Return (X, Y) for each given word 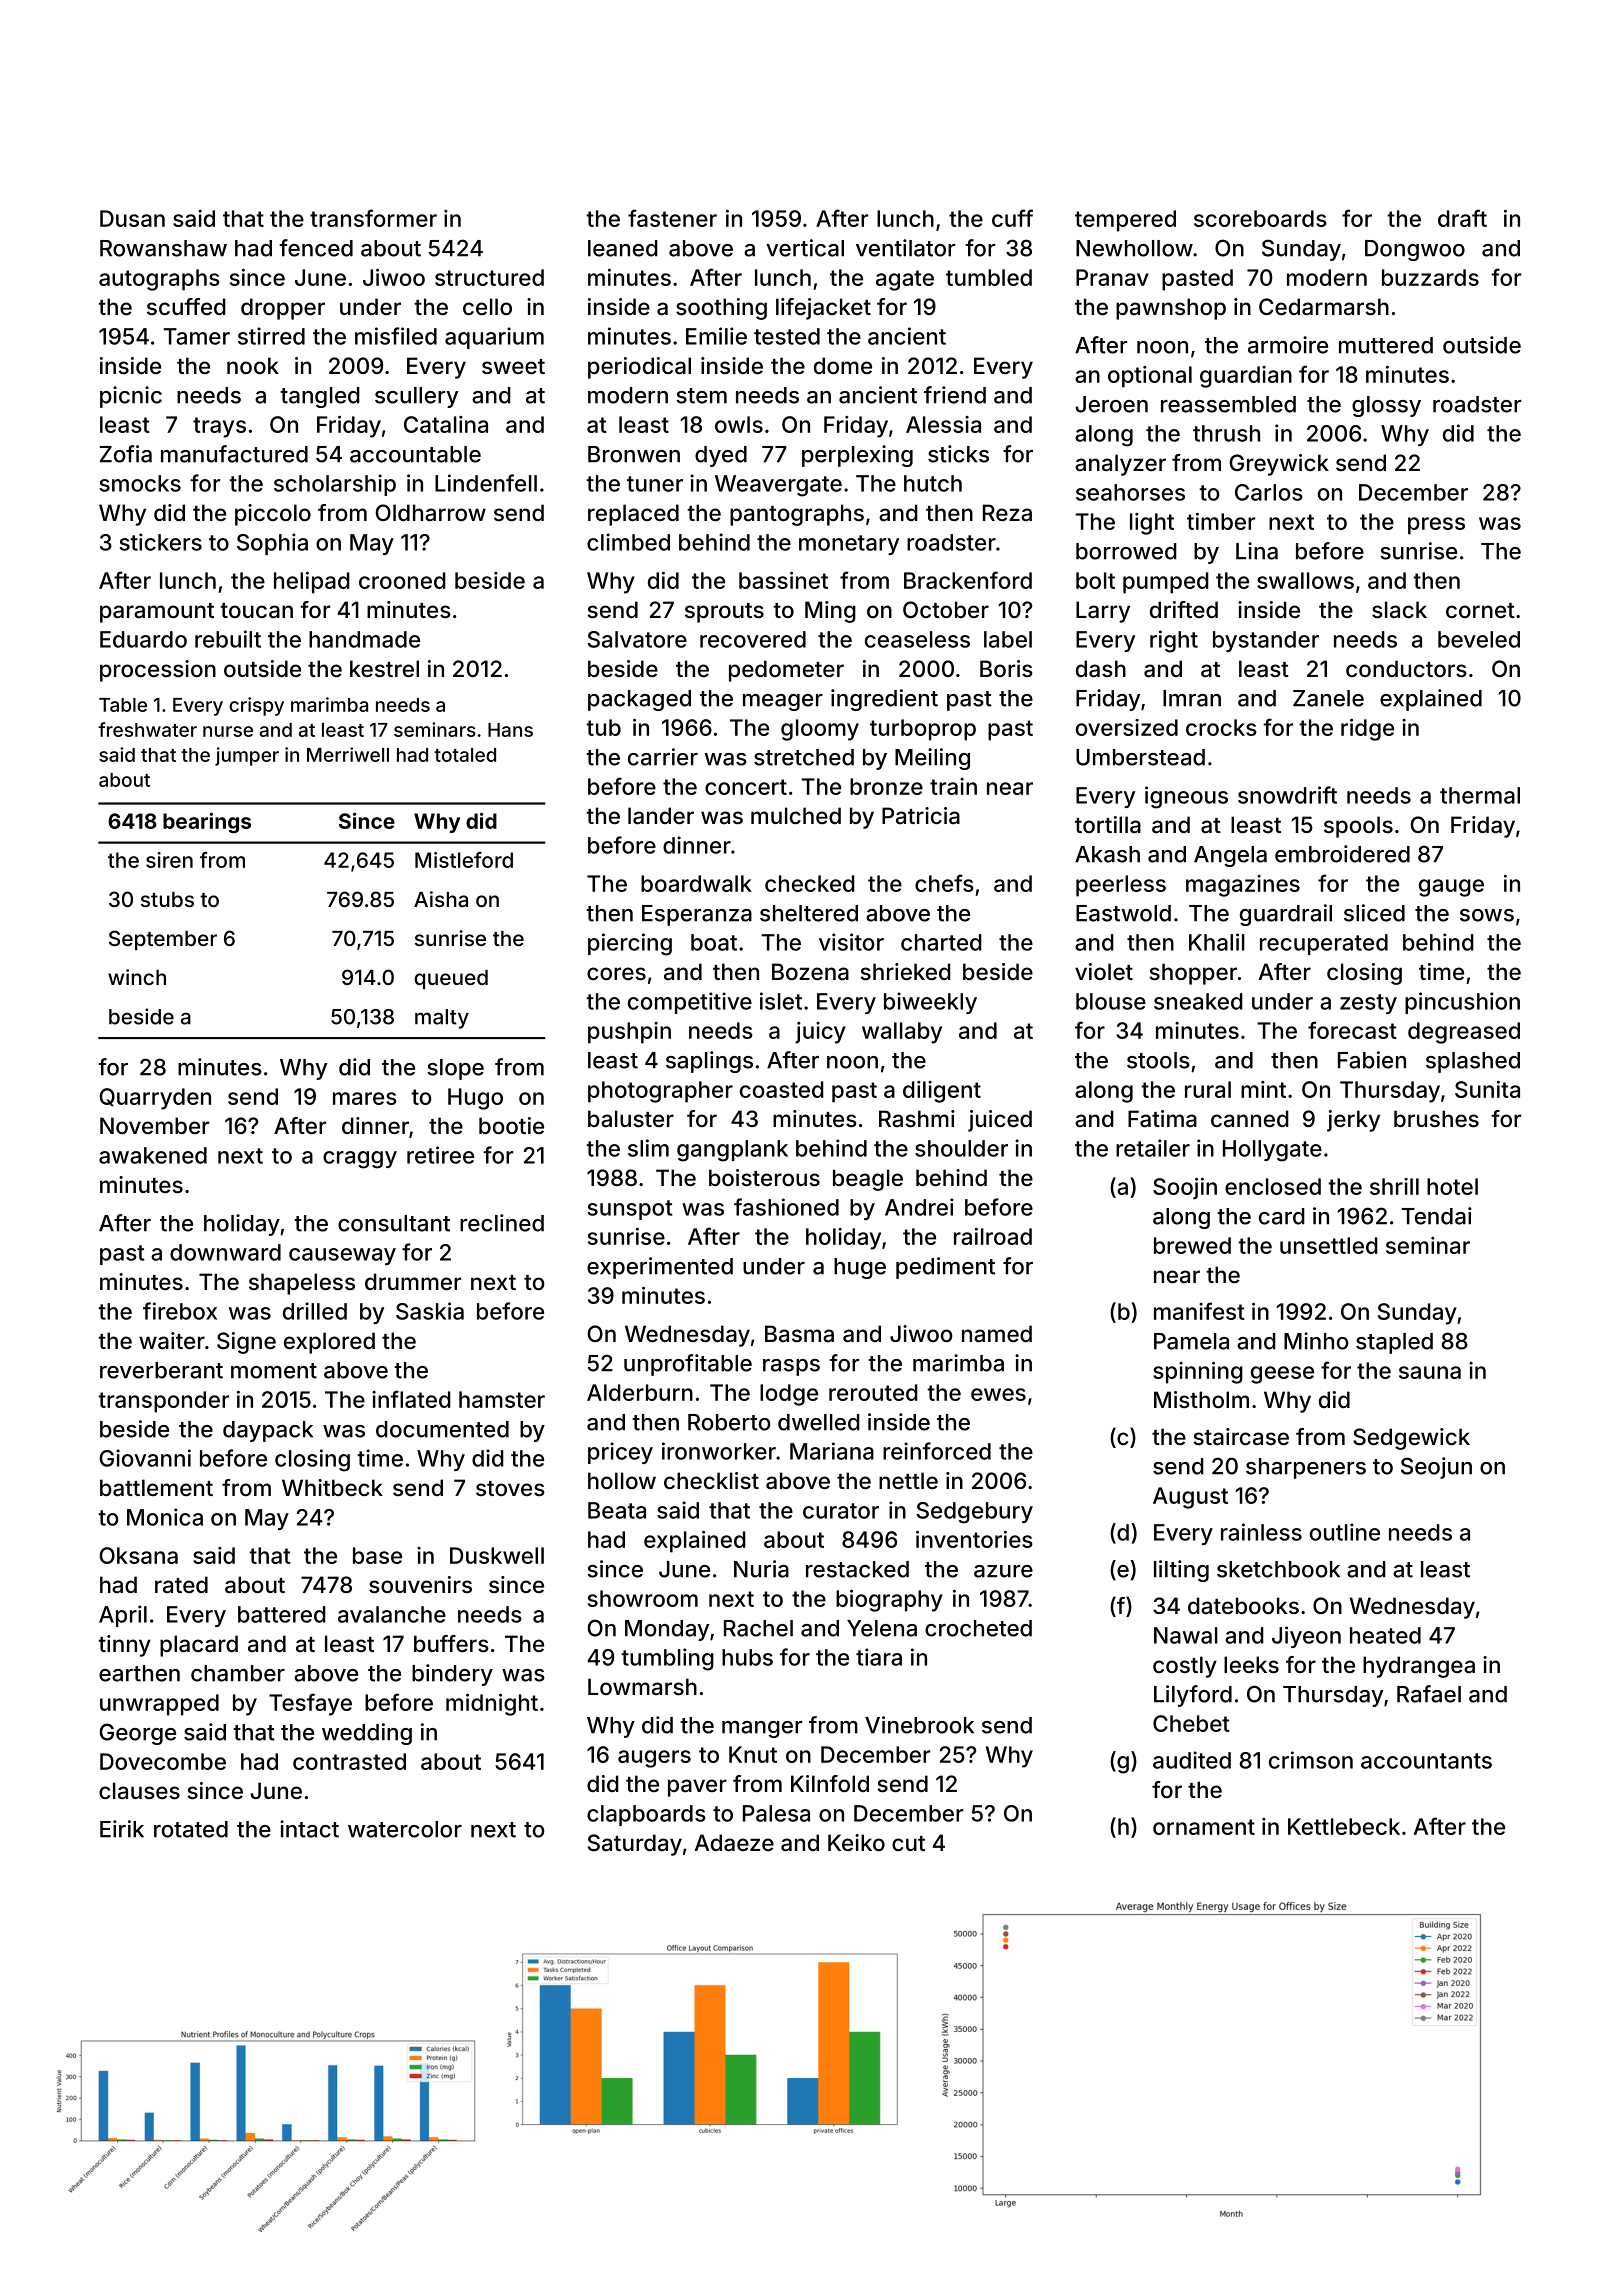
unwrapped (159, 1705)
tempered (1125, 221)
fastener (672, 218)
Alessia (943, 424)
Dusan (132, 218)
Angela (1230, 856)
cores (616, 973)
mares (365, 1098)
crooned (402, 580)
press (1436, 526)
